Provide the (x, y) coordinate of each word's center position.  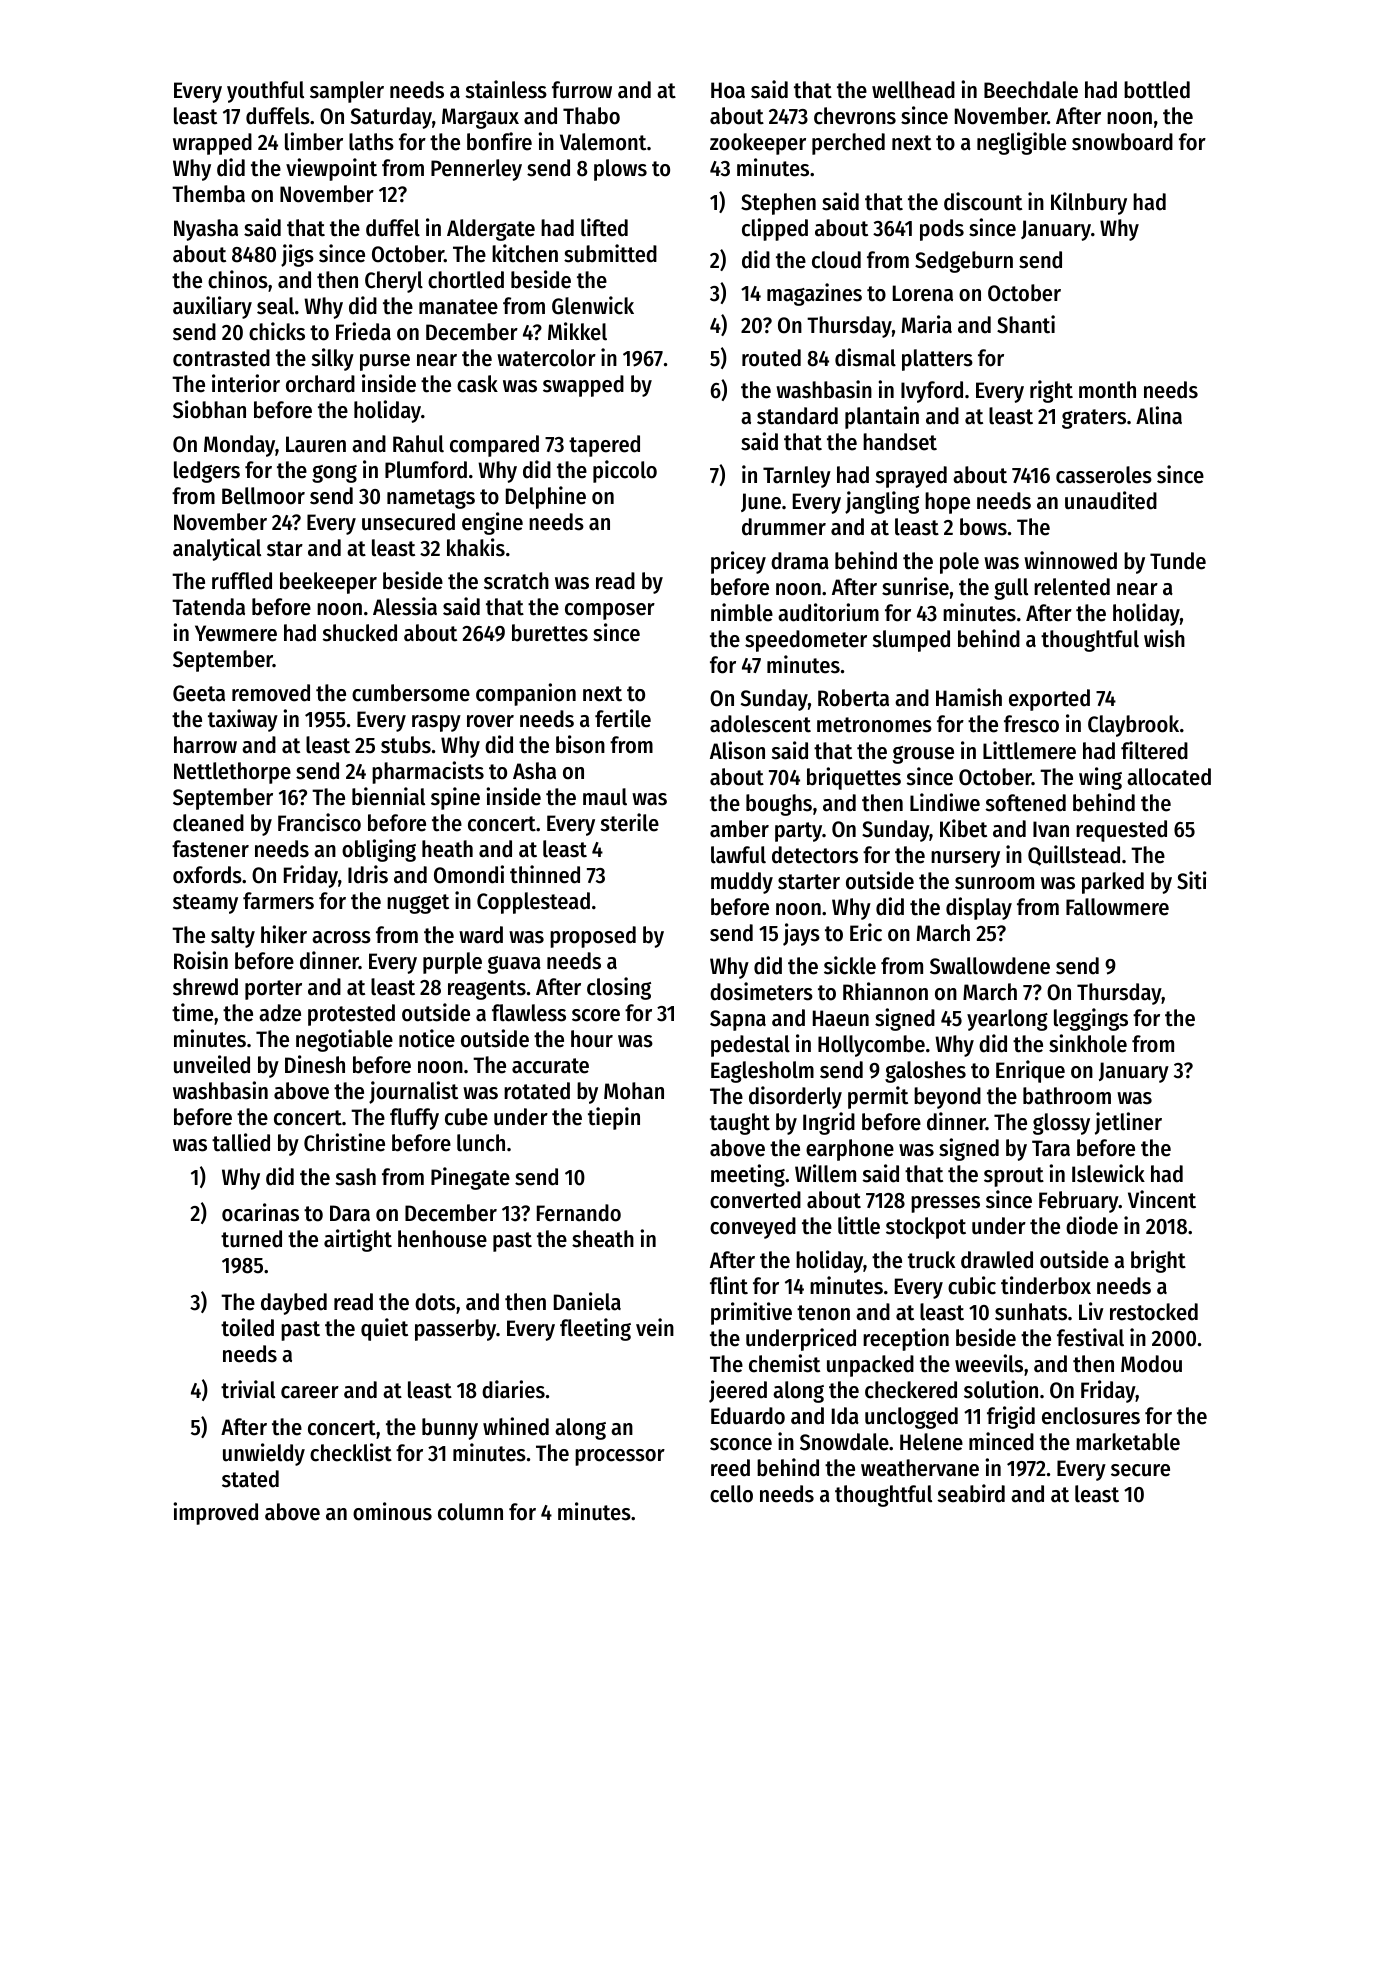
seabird (971, 1493)
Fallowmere (1117, 907)
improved (216, 1513)
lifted (604, 227)
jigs (297, 255)
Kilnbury (1089, 203)
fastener (210, 849)
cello (731, 1494)
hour (592, 1039)
